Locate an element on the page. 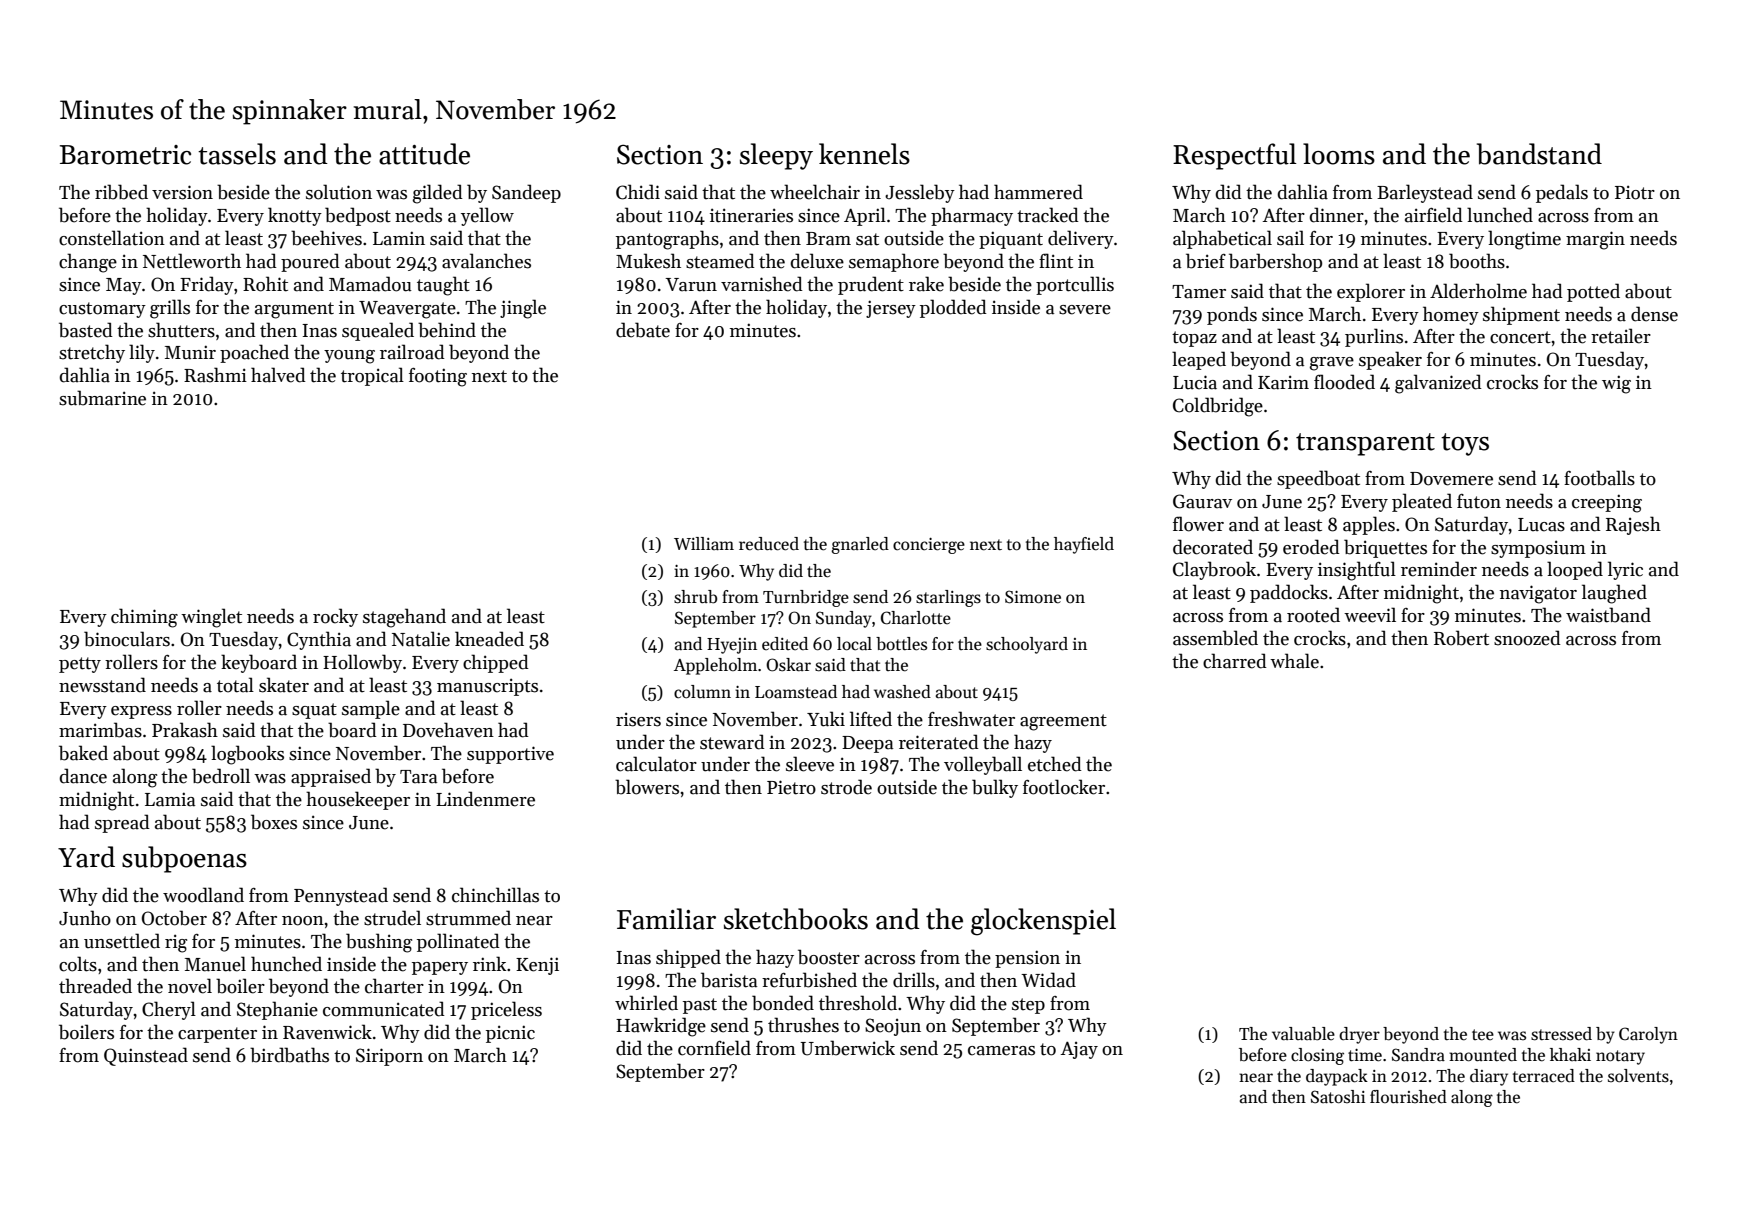  piquant is located at coordinates (1011, 240).
